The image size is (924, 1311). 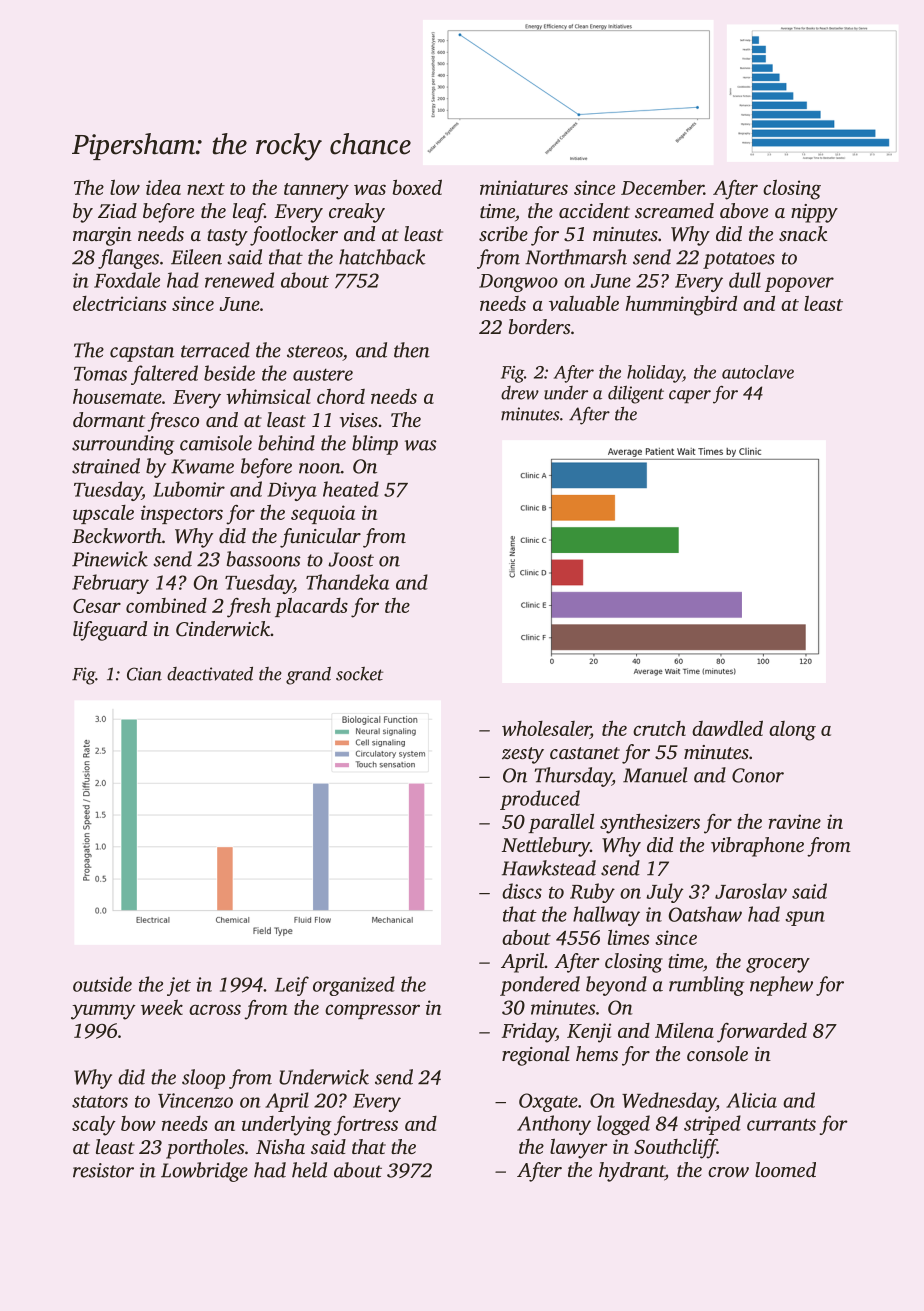 I want to click on nippy, so click(x=814, y=213).
